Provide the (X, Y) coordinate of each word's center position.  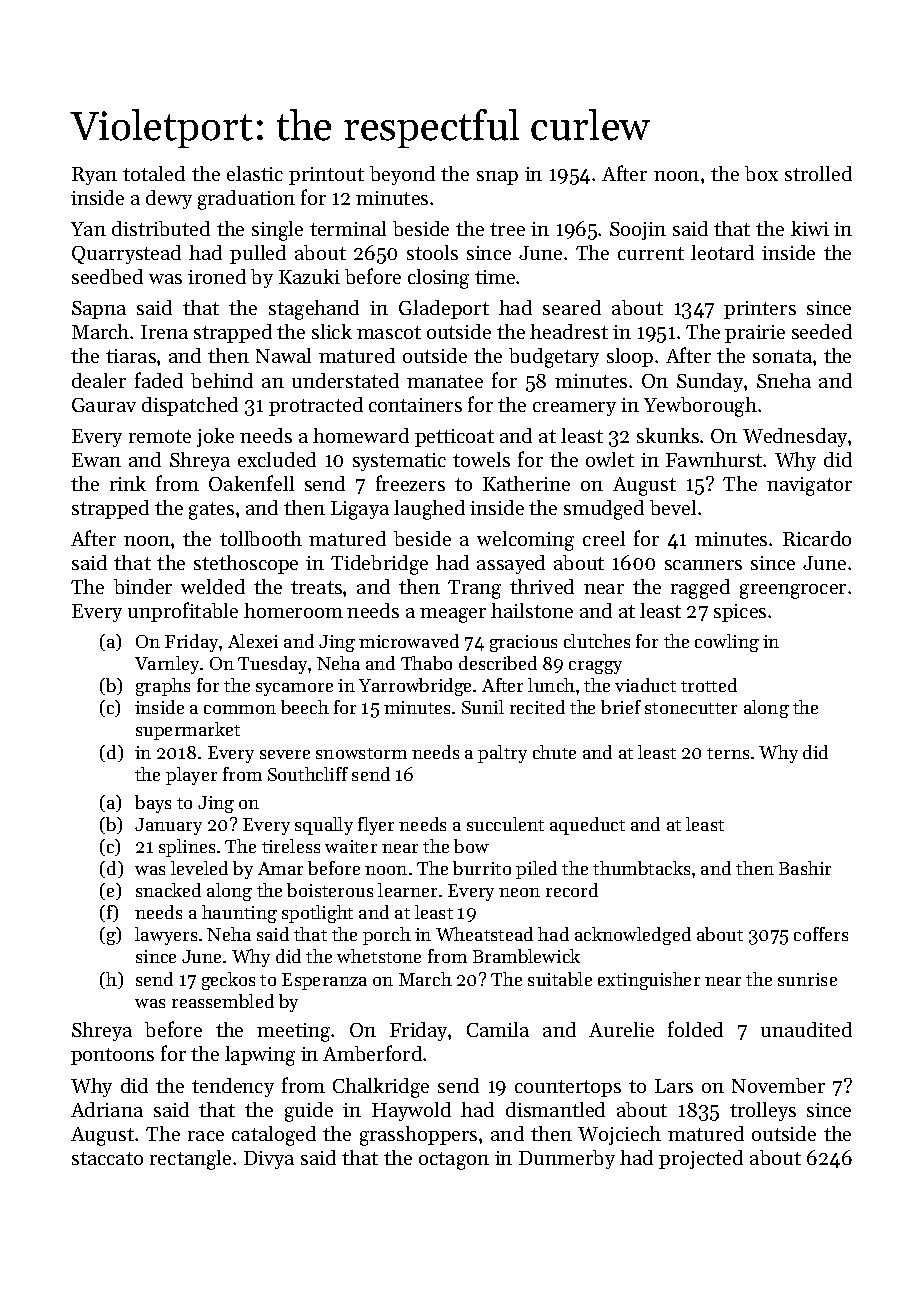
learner (407, 890)
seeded (822, 331)
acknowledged (633, 936)
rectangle (190, 1160)
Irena (164, 332)
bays (153, 804)
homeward (361, 435)
